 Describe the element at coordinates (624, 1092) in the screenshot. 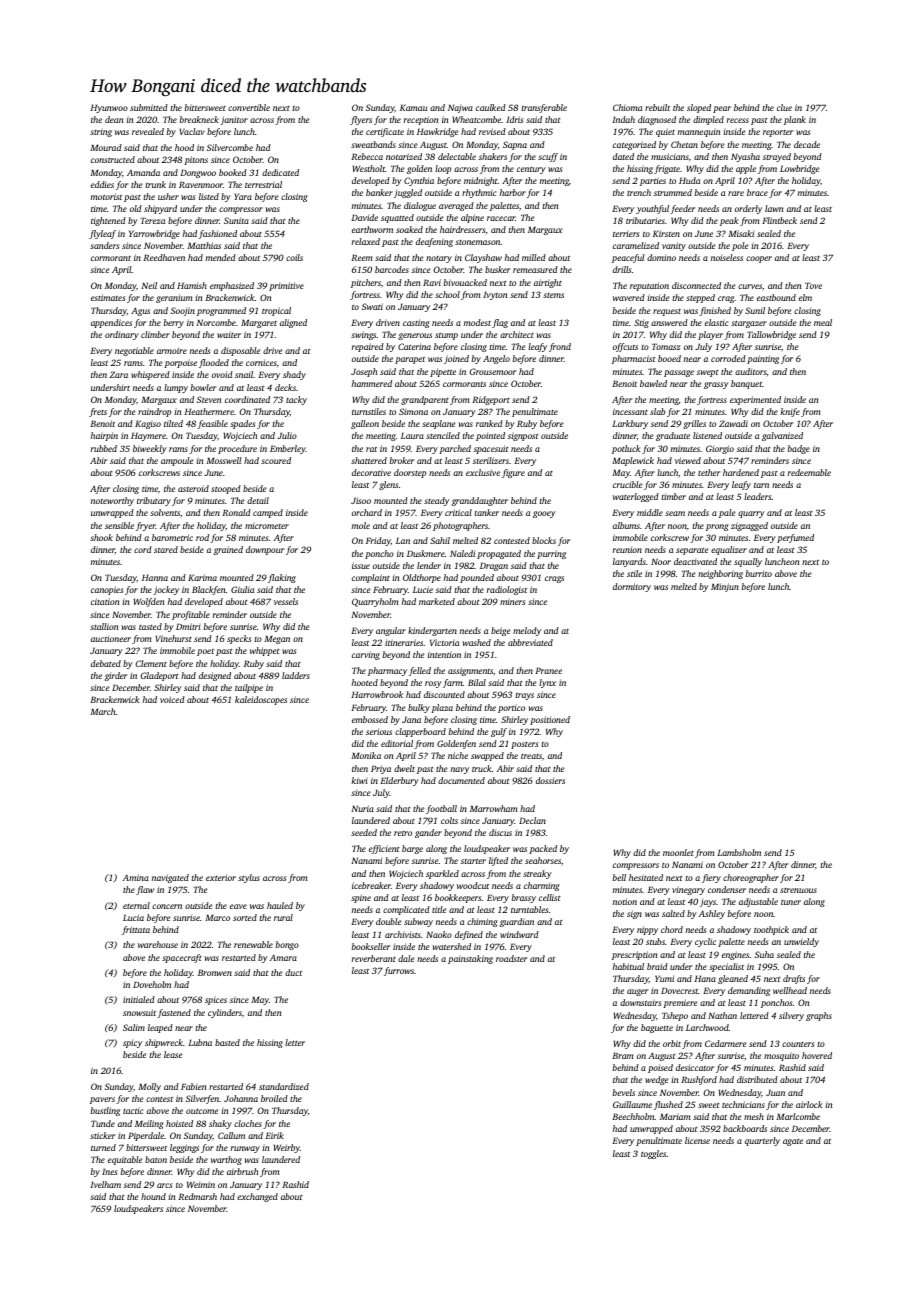

I see `bevels` at that location.
